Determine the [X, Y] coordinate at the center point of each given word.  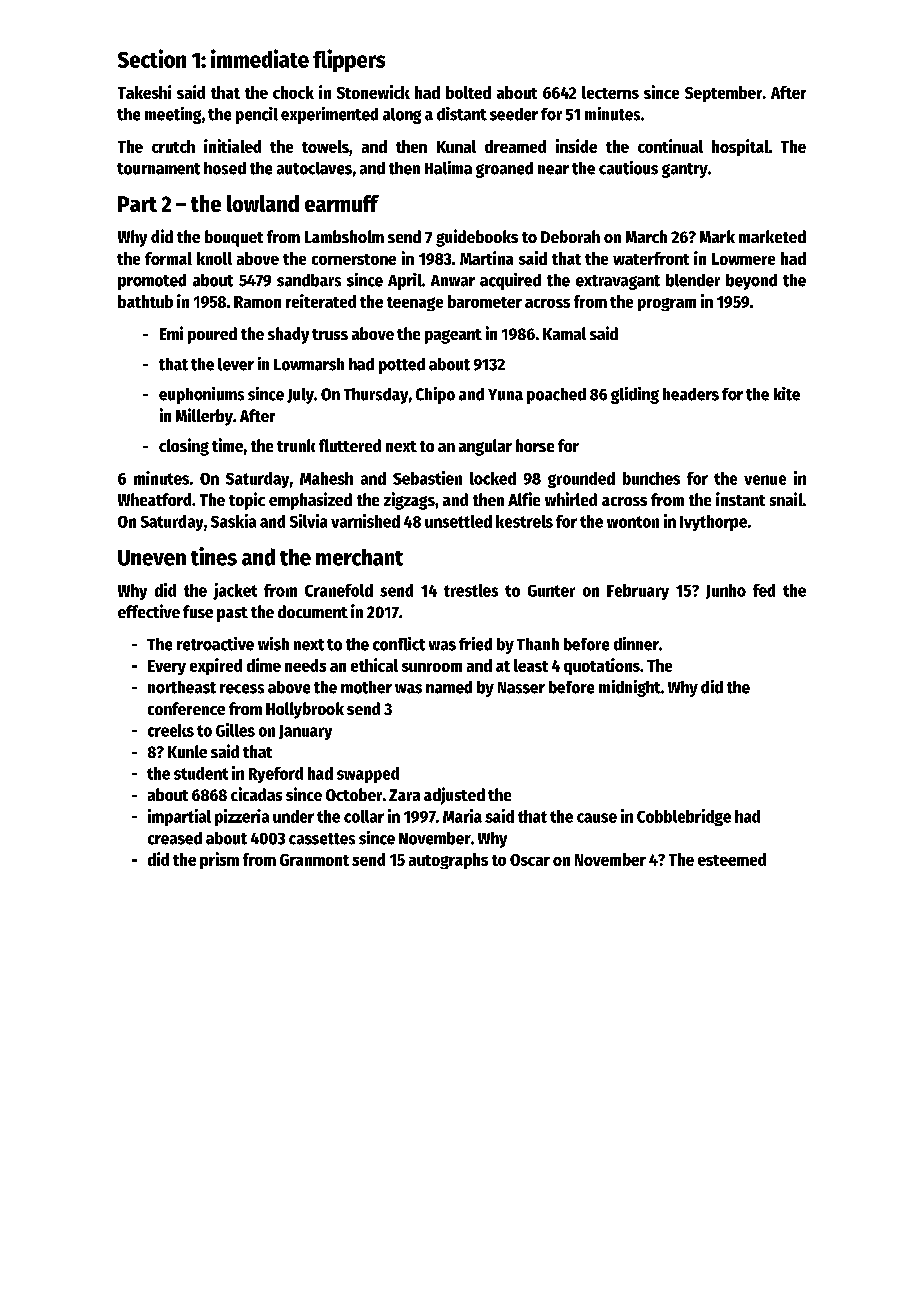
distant [462, 114]
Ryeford [276, 775]
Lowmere [743, 259]
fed [764, 590]
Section [152, 58]
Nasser [521, 688]
